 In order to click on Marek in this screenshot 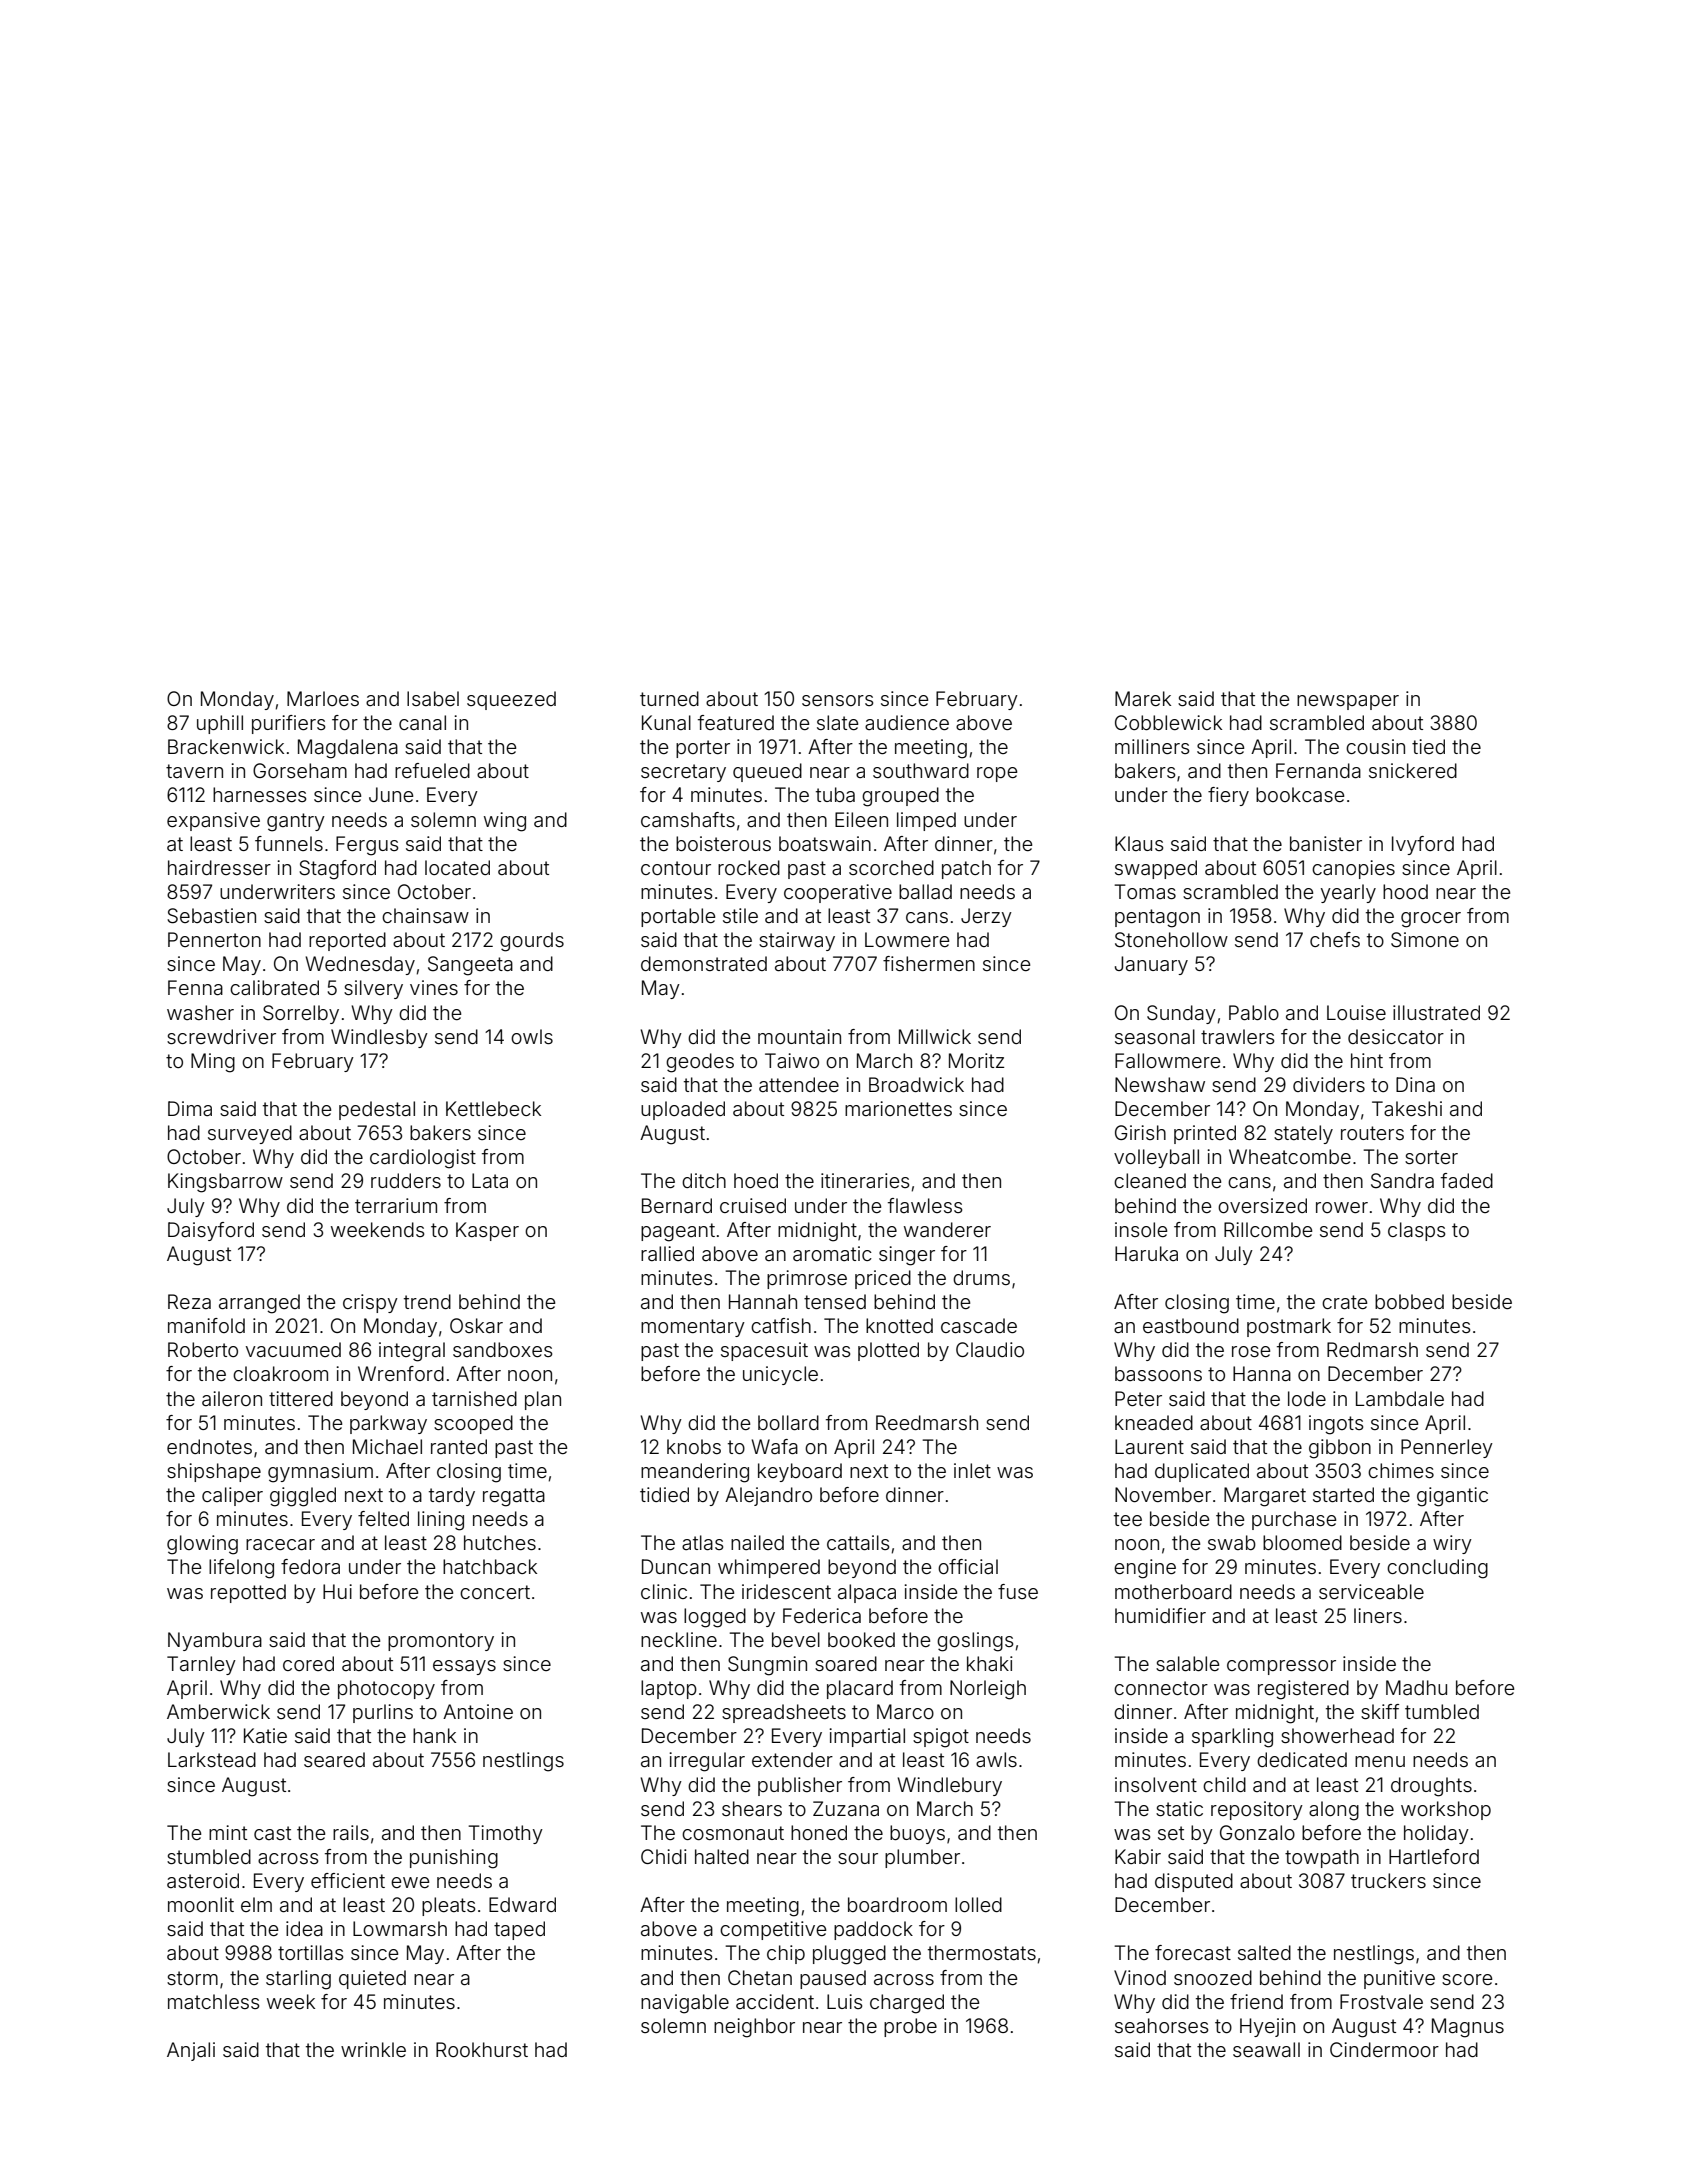, I will do `click(1143, 698)`.
